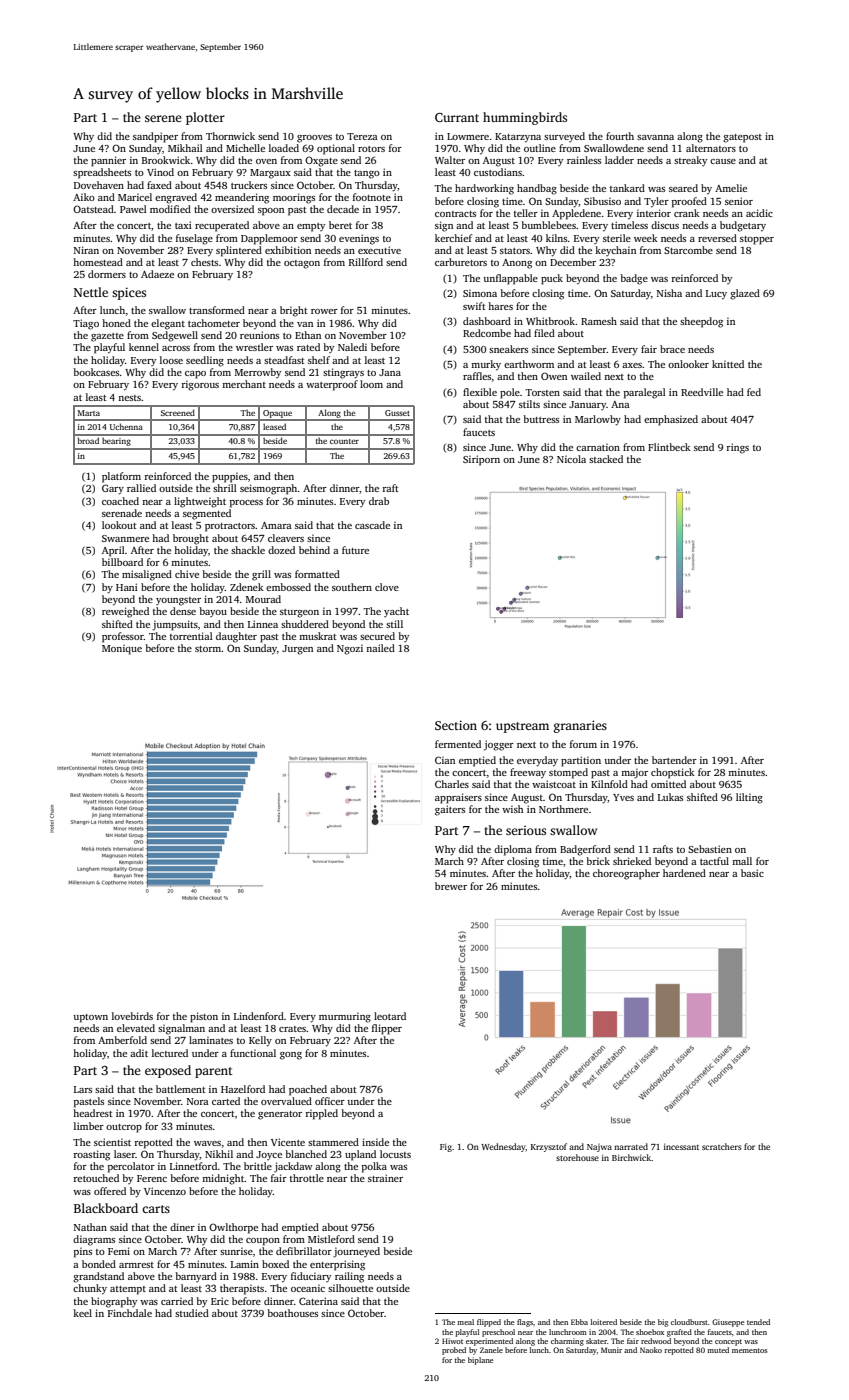  What do you see at coordinates (387, 587) in the image?
I see `clove` at bounding box center [387, 587].
